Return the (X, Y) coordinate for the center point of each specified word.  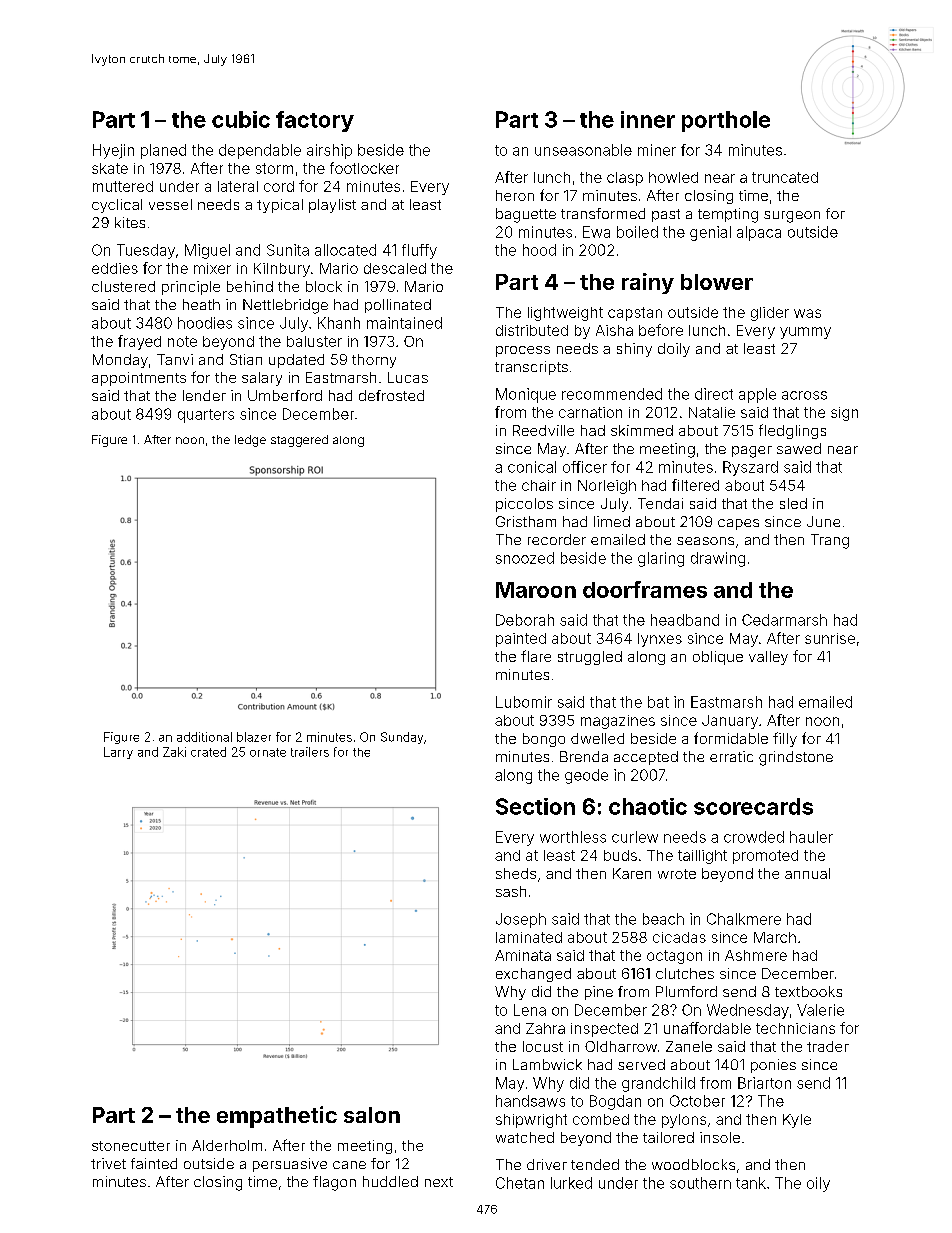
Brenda (584, 756)
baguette (526, 215)
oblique (718, 658)
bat (658, 702)
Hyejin (113, 151)
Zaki (174, 752)
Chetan (520, 1183)
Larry (118, 753)
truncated (785, 177)
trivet (108, 1163)
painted (521, 640)
